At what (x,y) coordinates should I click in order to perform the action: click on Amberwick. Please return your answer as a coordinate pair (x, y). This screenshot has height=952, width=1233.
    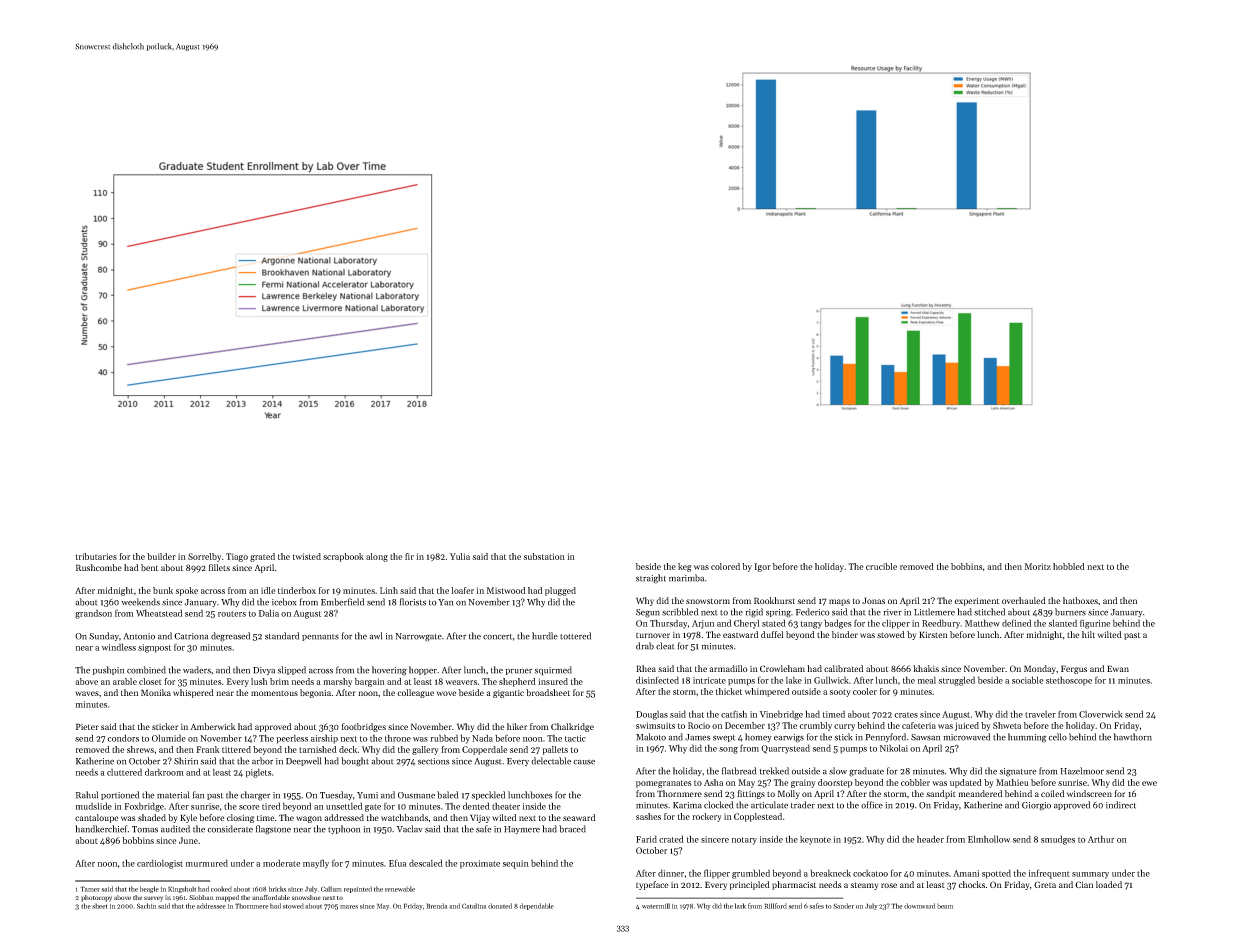
    Looking at the image, I should click on (212, 726).
